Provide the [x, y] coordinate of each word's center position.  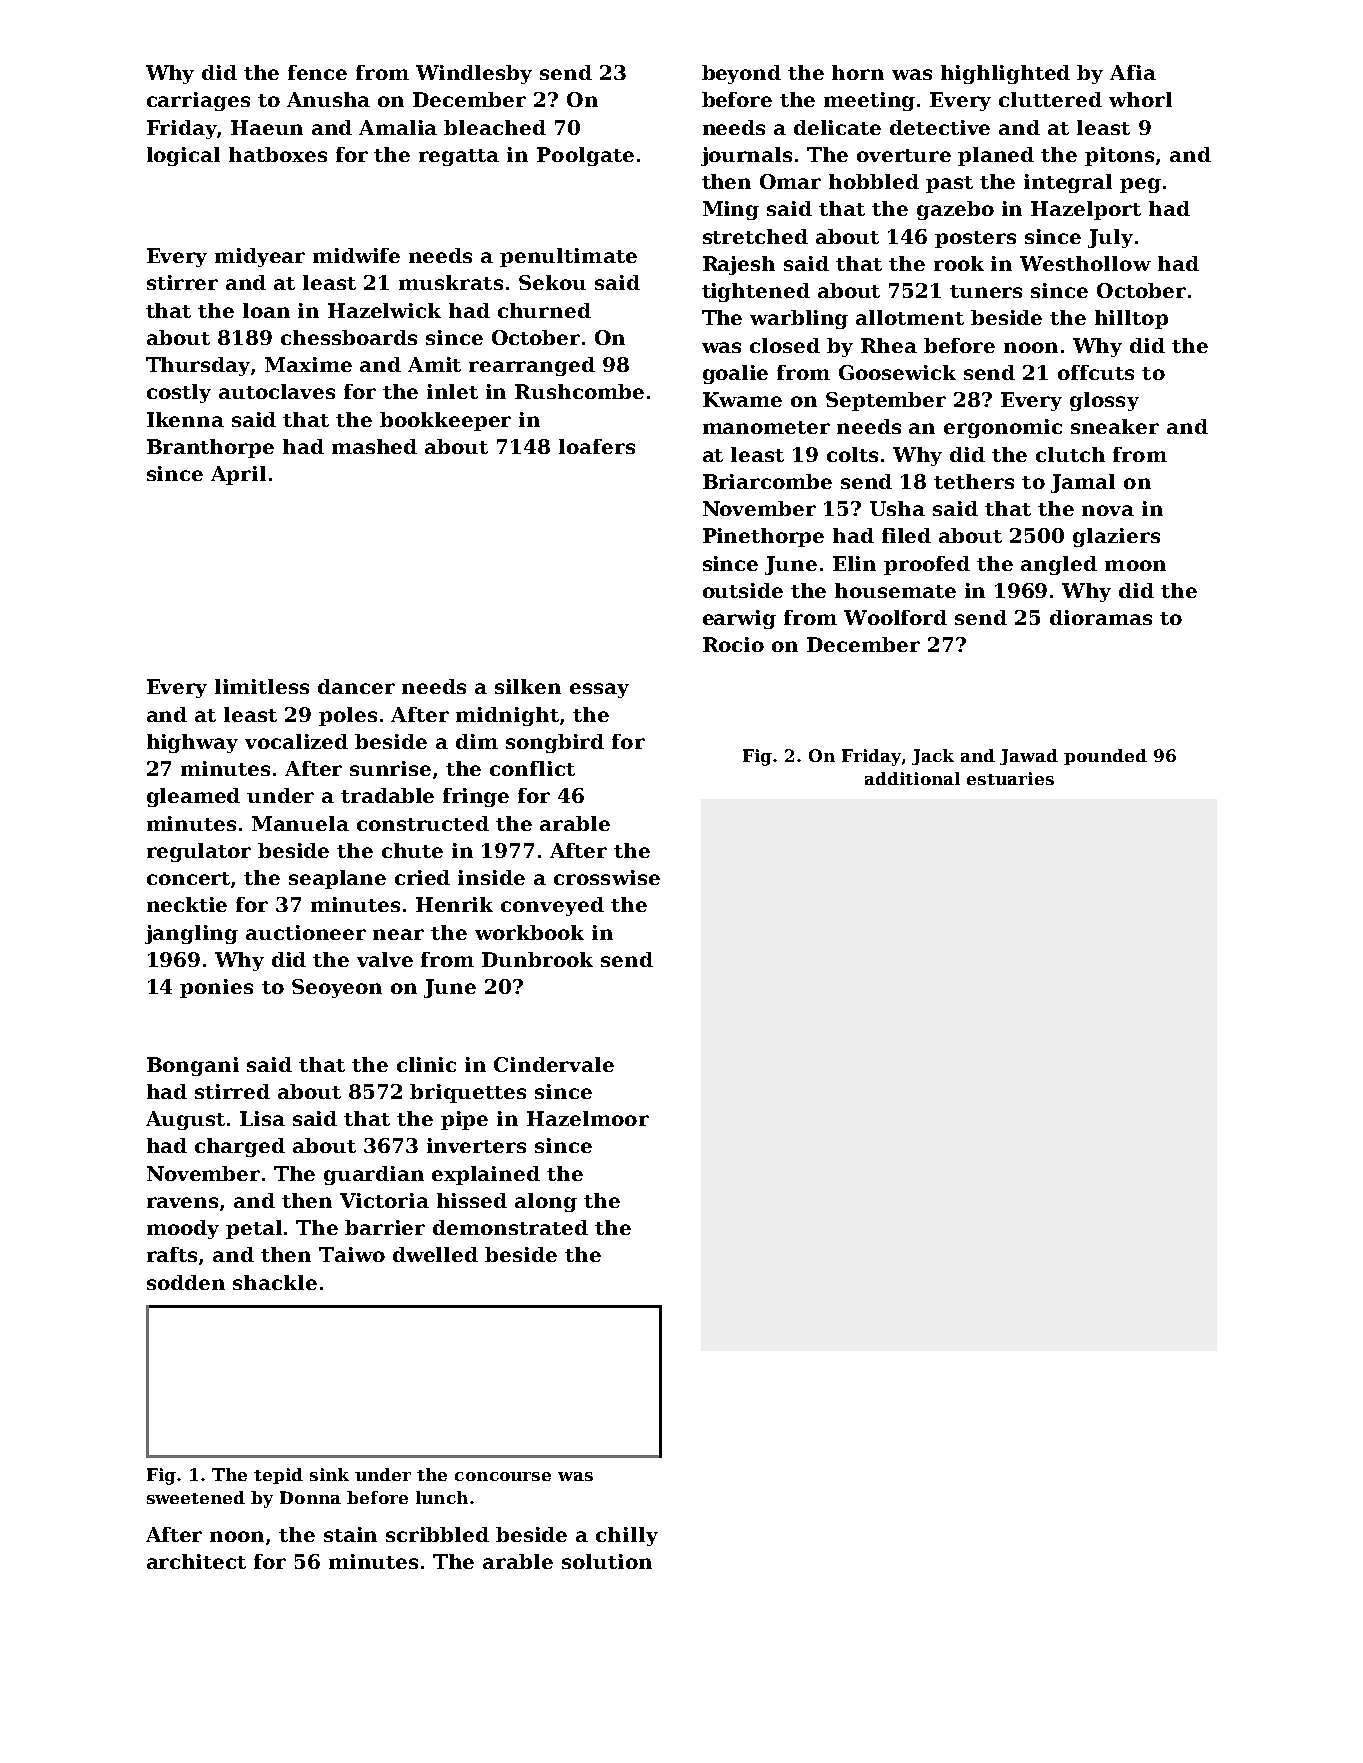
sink [329, 1474]
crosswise [607, 877]
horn [858, 72]
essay [599, 690]
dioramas [1101, 617]
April [238, 475]
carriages [198, 101]
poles [348, 716]
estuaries [1010, 778]
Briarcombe [767, 481]
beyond [741, 74]
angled [1059, 565]
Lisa [262, 1118]
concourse [503, 1476]
